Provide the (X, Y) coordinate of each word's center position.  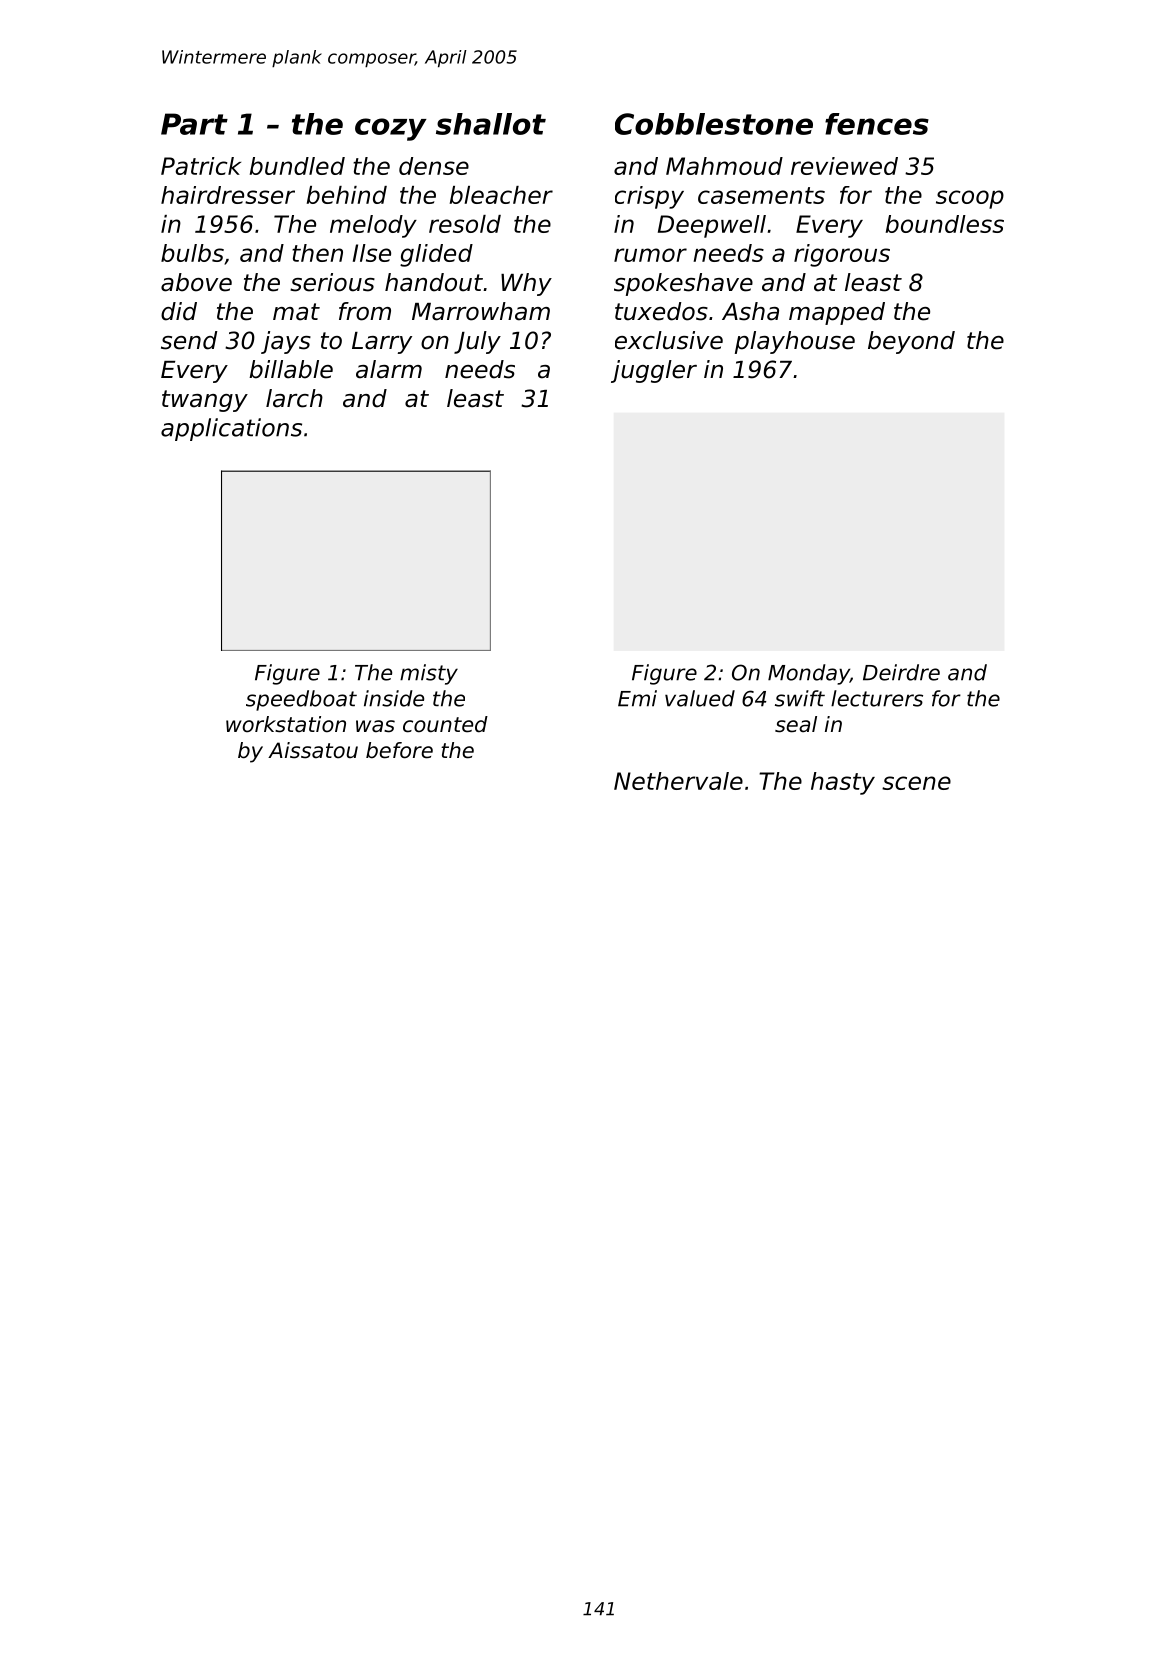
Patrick (201, 166)
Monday (809, 674)
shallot (491, 124)
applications (231, 429)
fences (877, 124)
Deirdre (901, 672)
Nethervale (678, 781)
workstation (286, 724)
